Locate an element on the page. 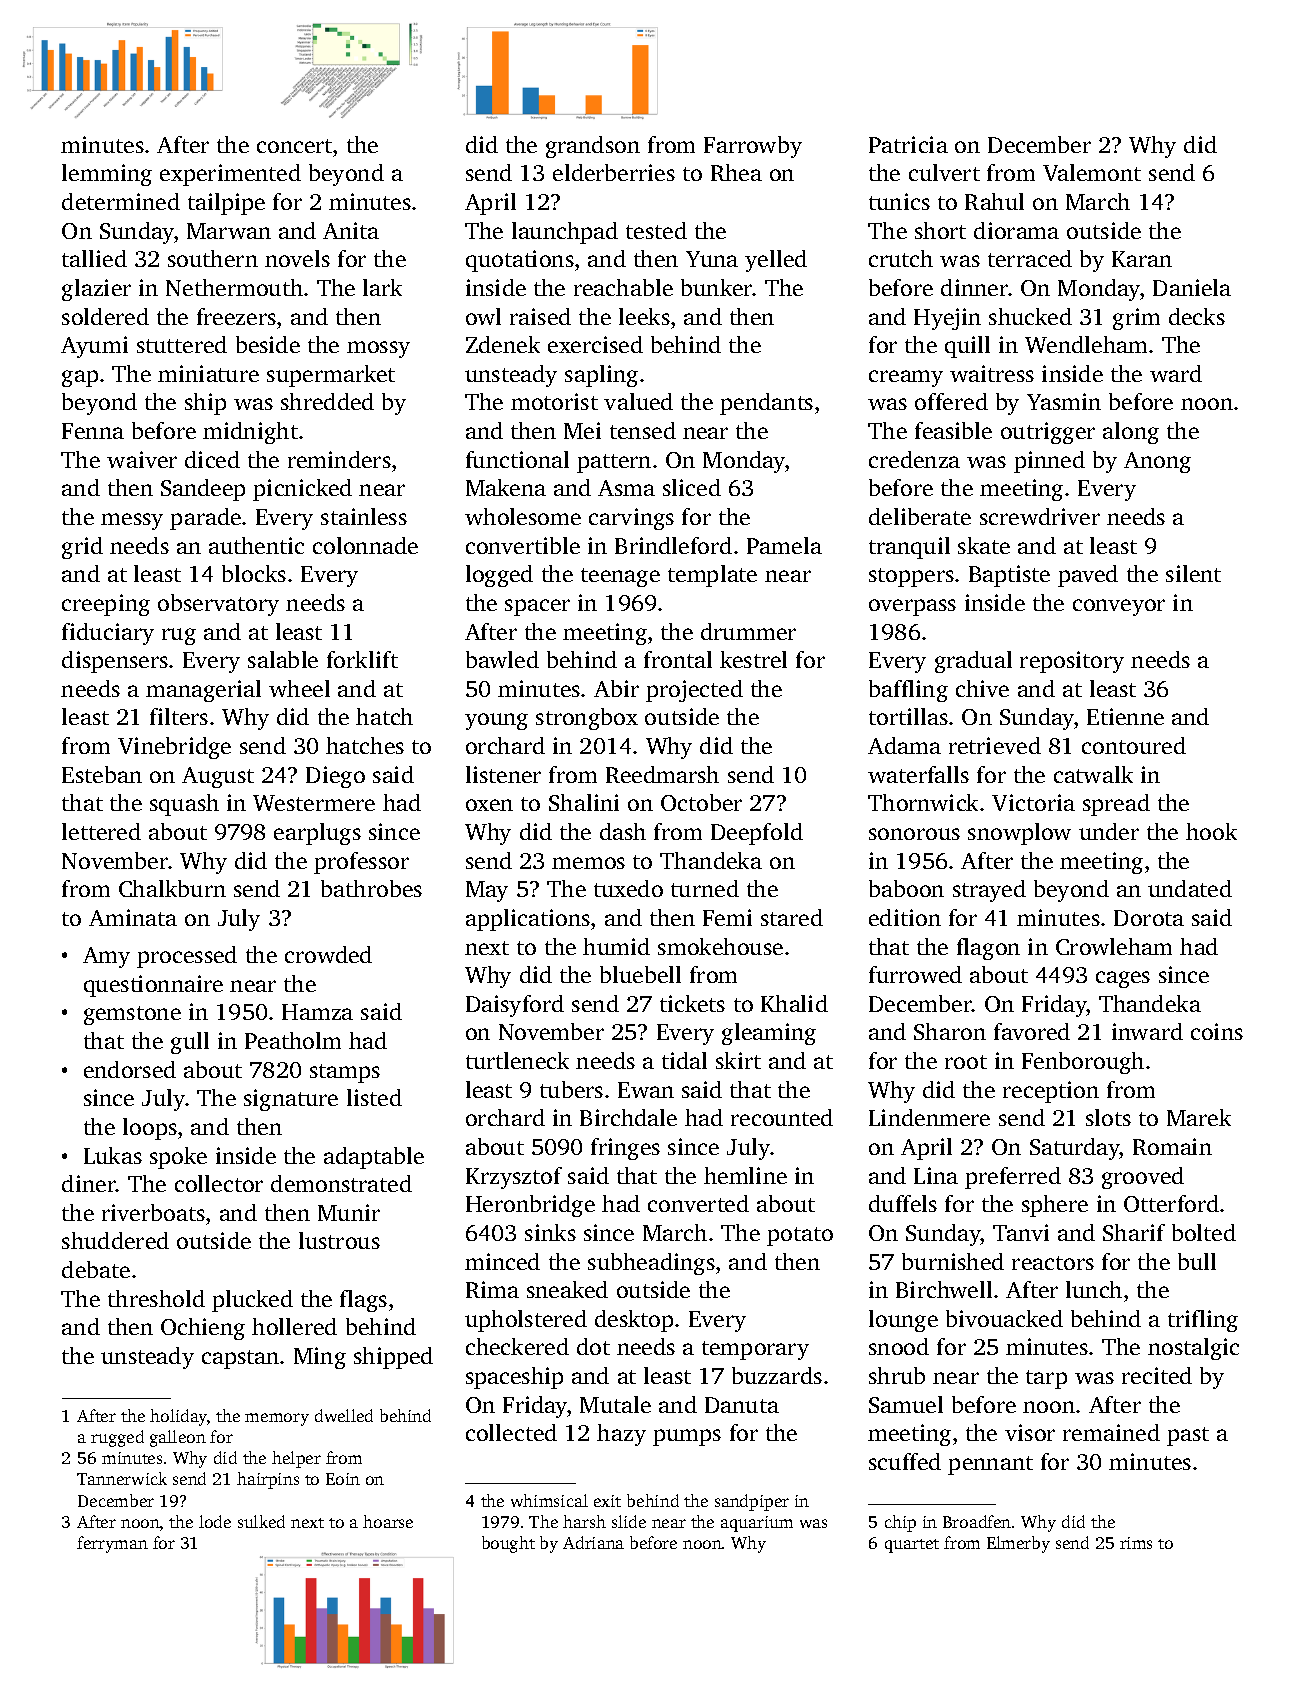 This image has width=1306, height=1690. Birchdale is located at coordinates (628, 1117).
